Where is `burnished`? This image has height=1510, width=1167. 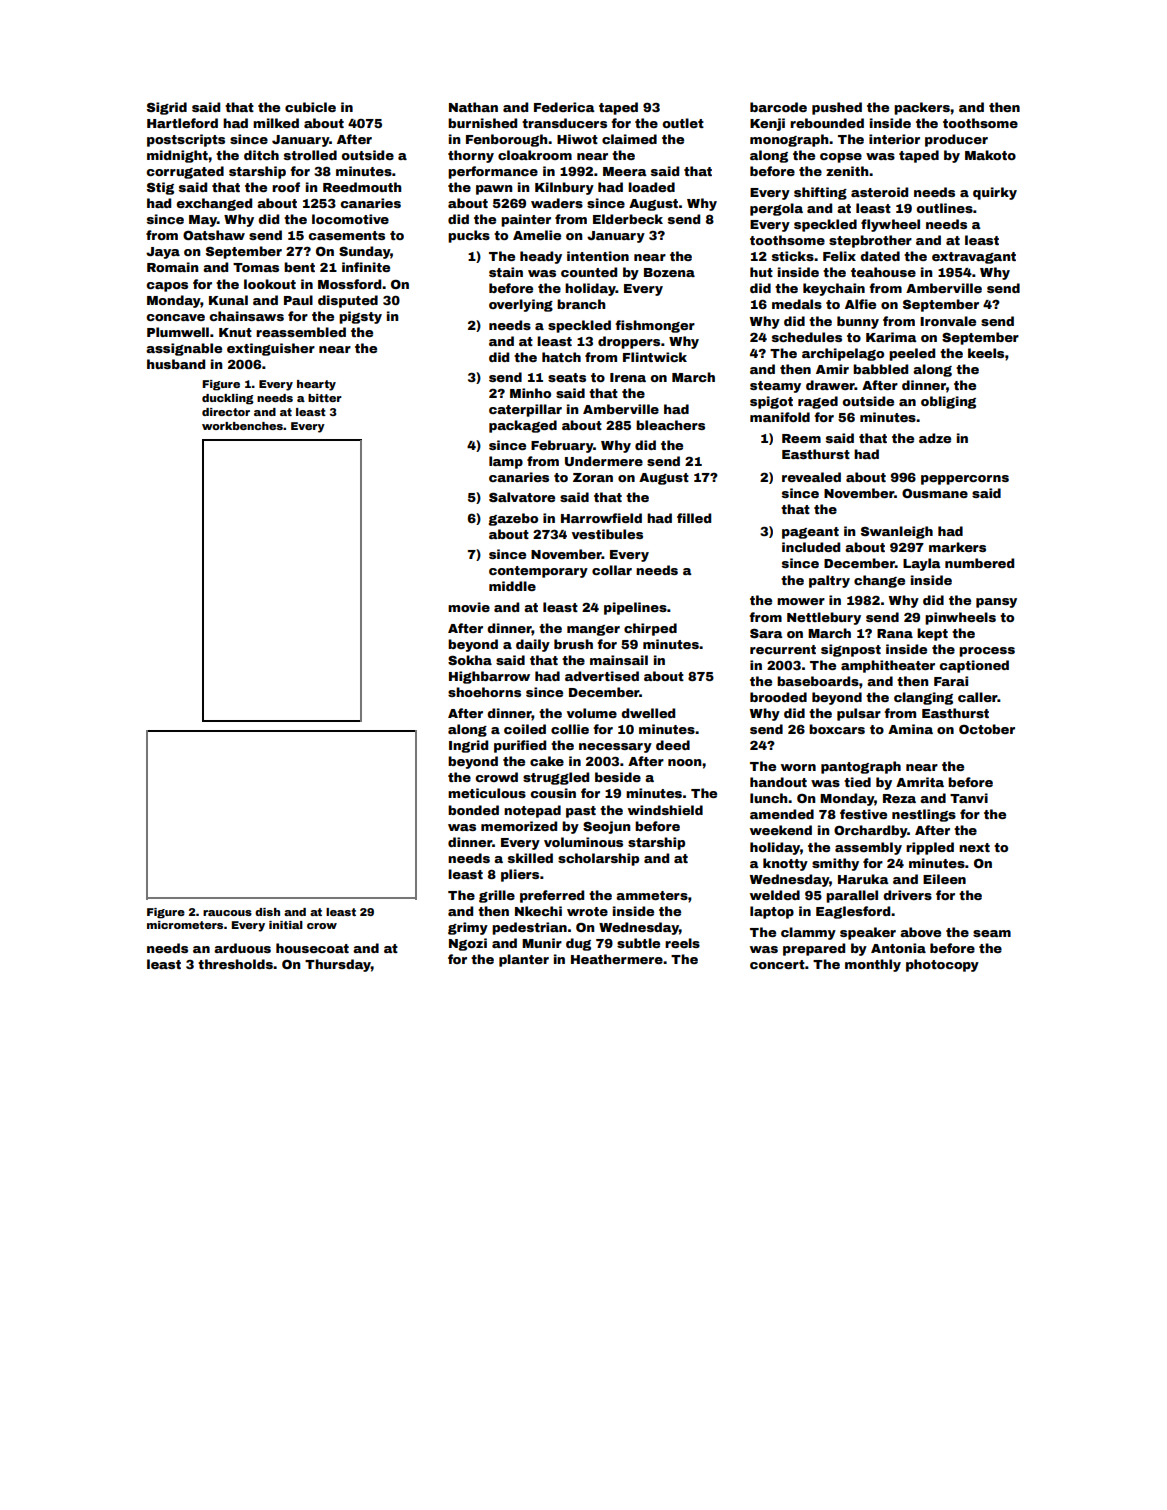
burnished is located at coordinates (482, 123).
